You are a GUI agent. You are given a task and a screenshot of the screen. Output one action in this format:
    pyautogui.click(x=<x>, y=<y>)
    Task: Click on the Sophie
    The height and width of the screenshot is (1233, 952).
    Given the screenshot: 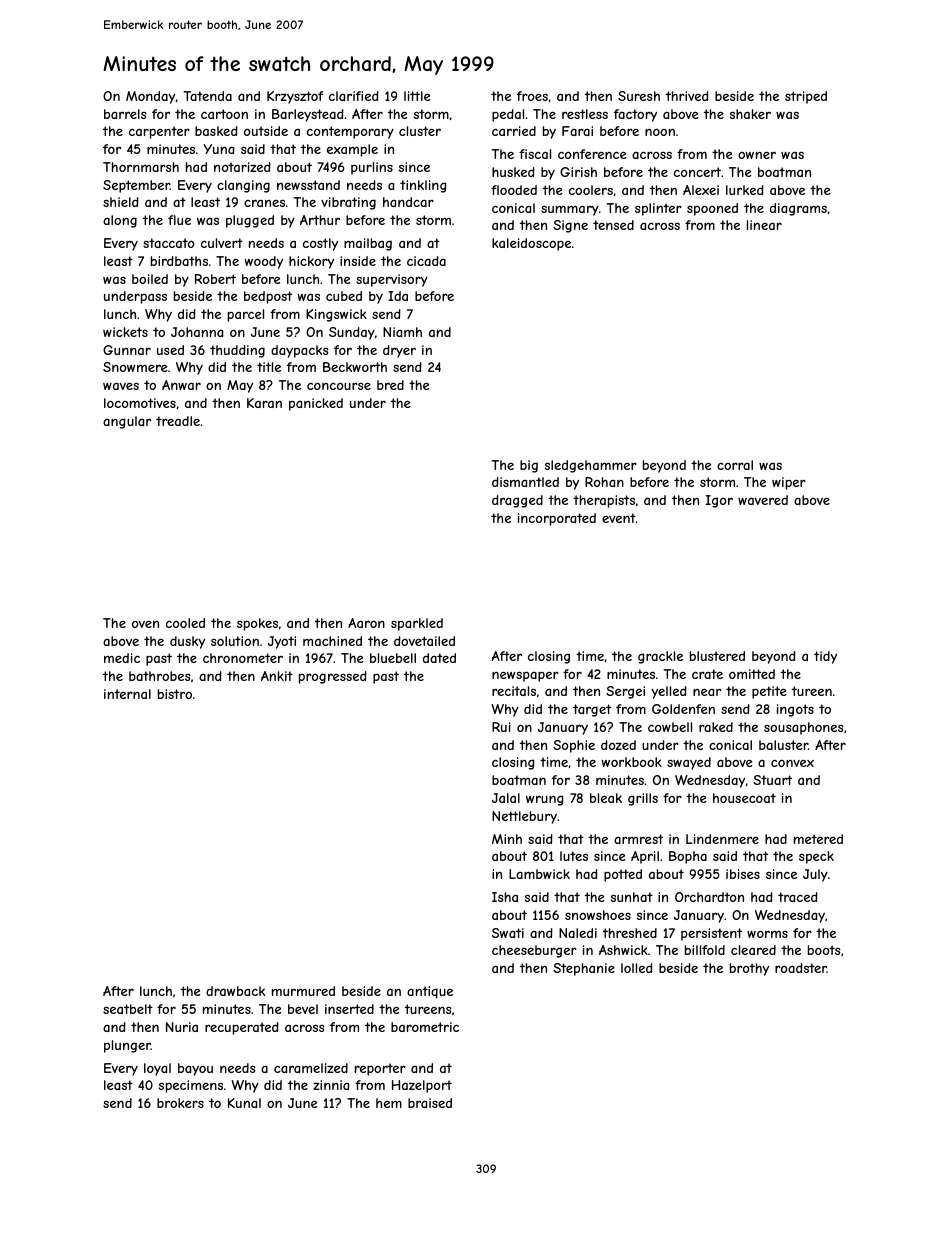 What is the action you would take?
    pyautogui.click(x=574, y=746)
